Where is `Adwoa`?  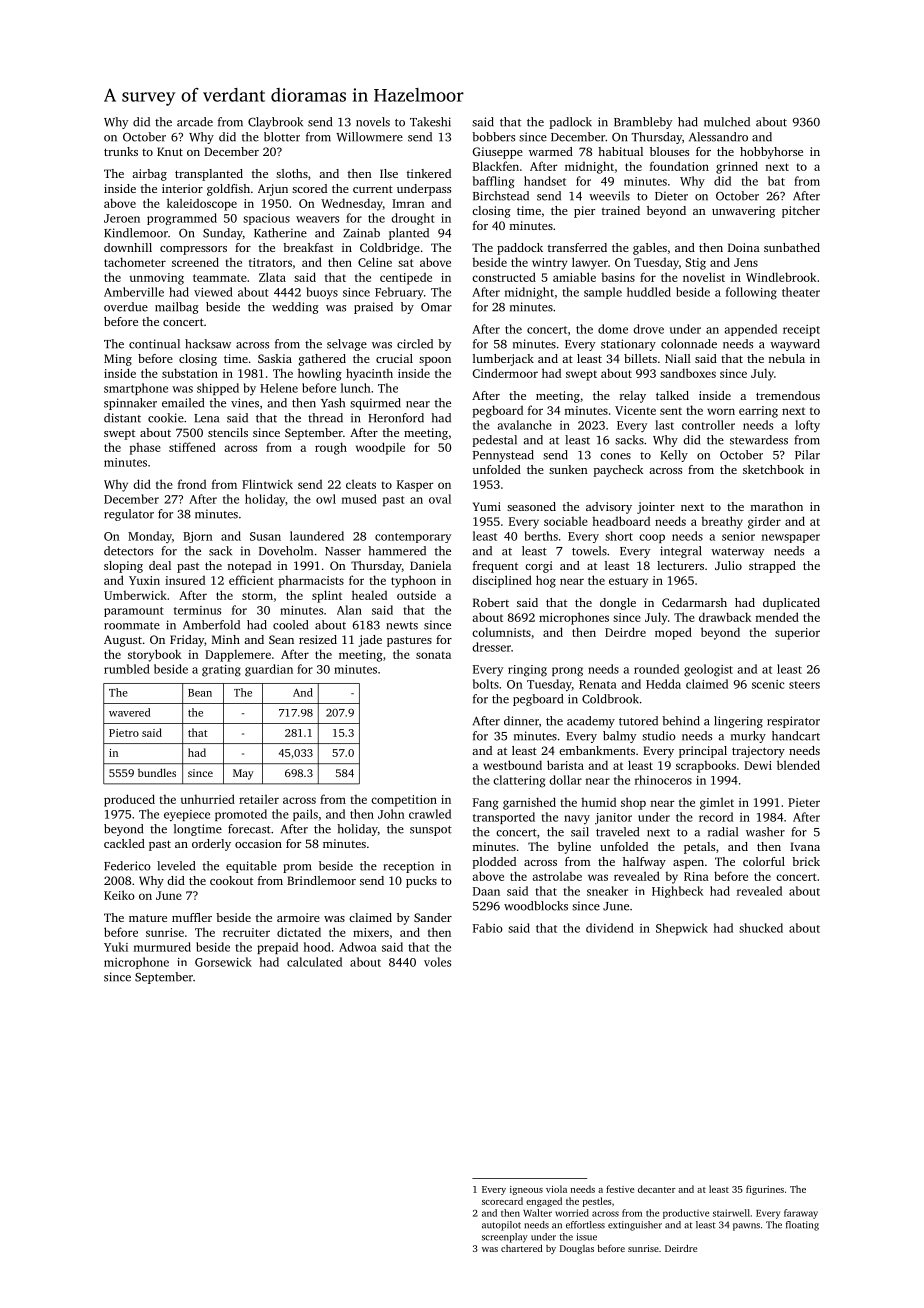
Adwoa is located at coordinates (358, 947).
